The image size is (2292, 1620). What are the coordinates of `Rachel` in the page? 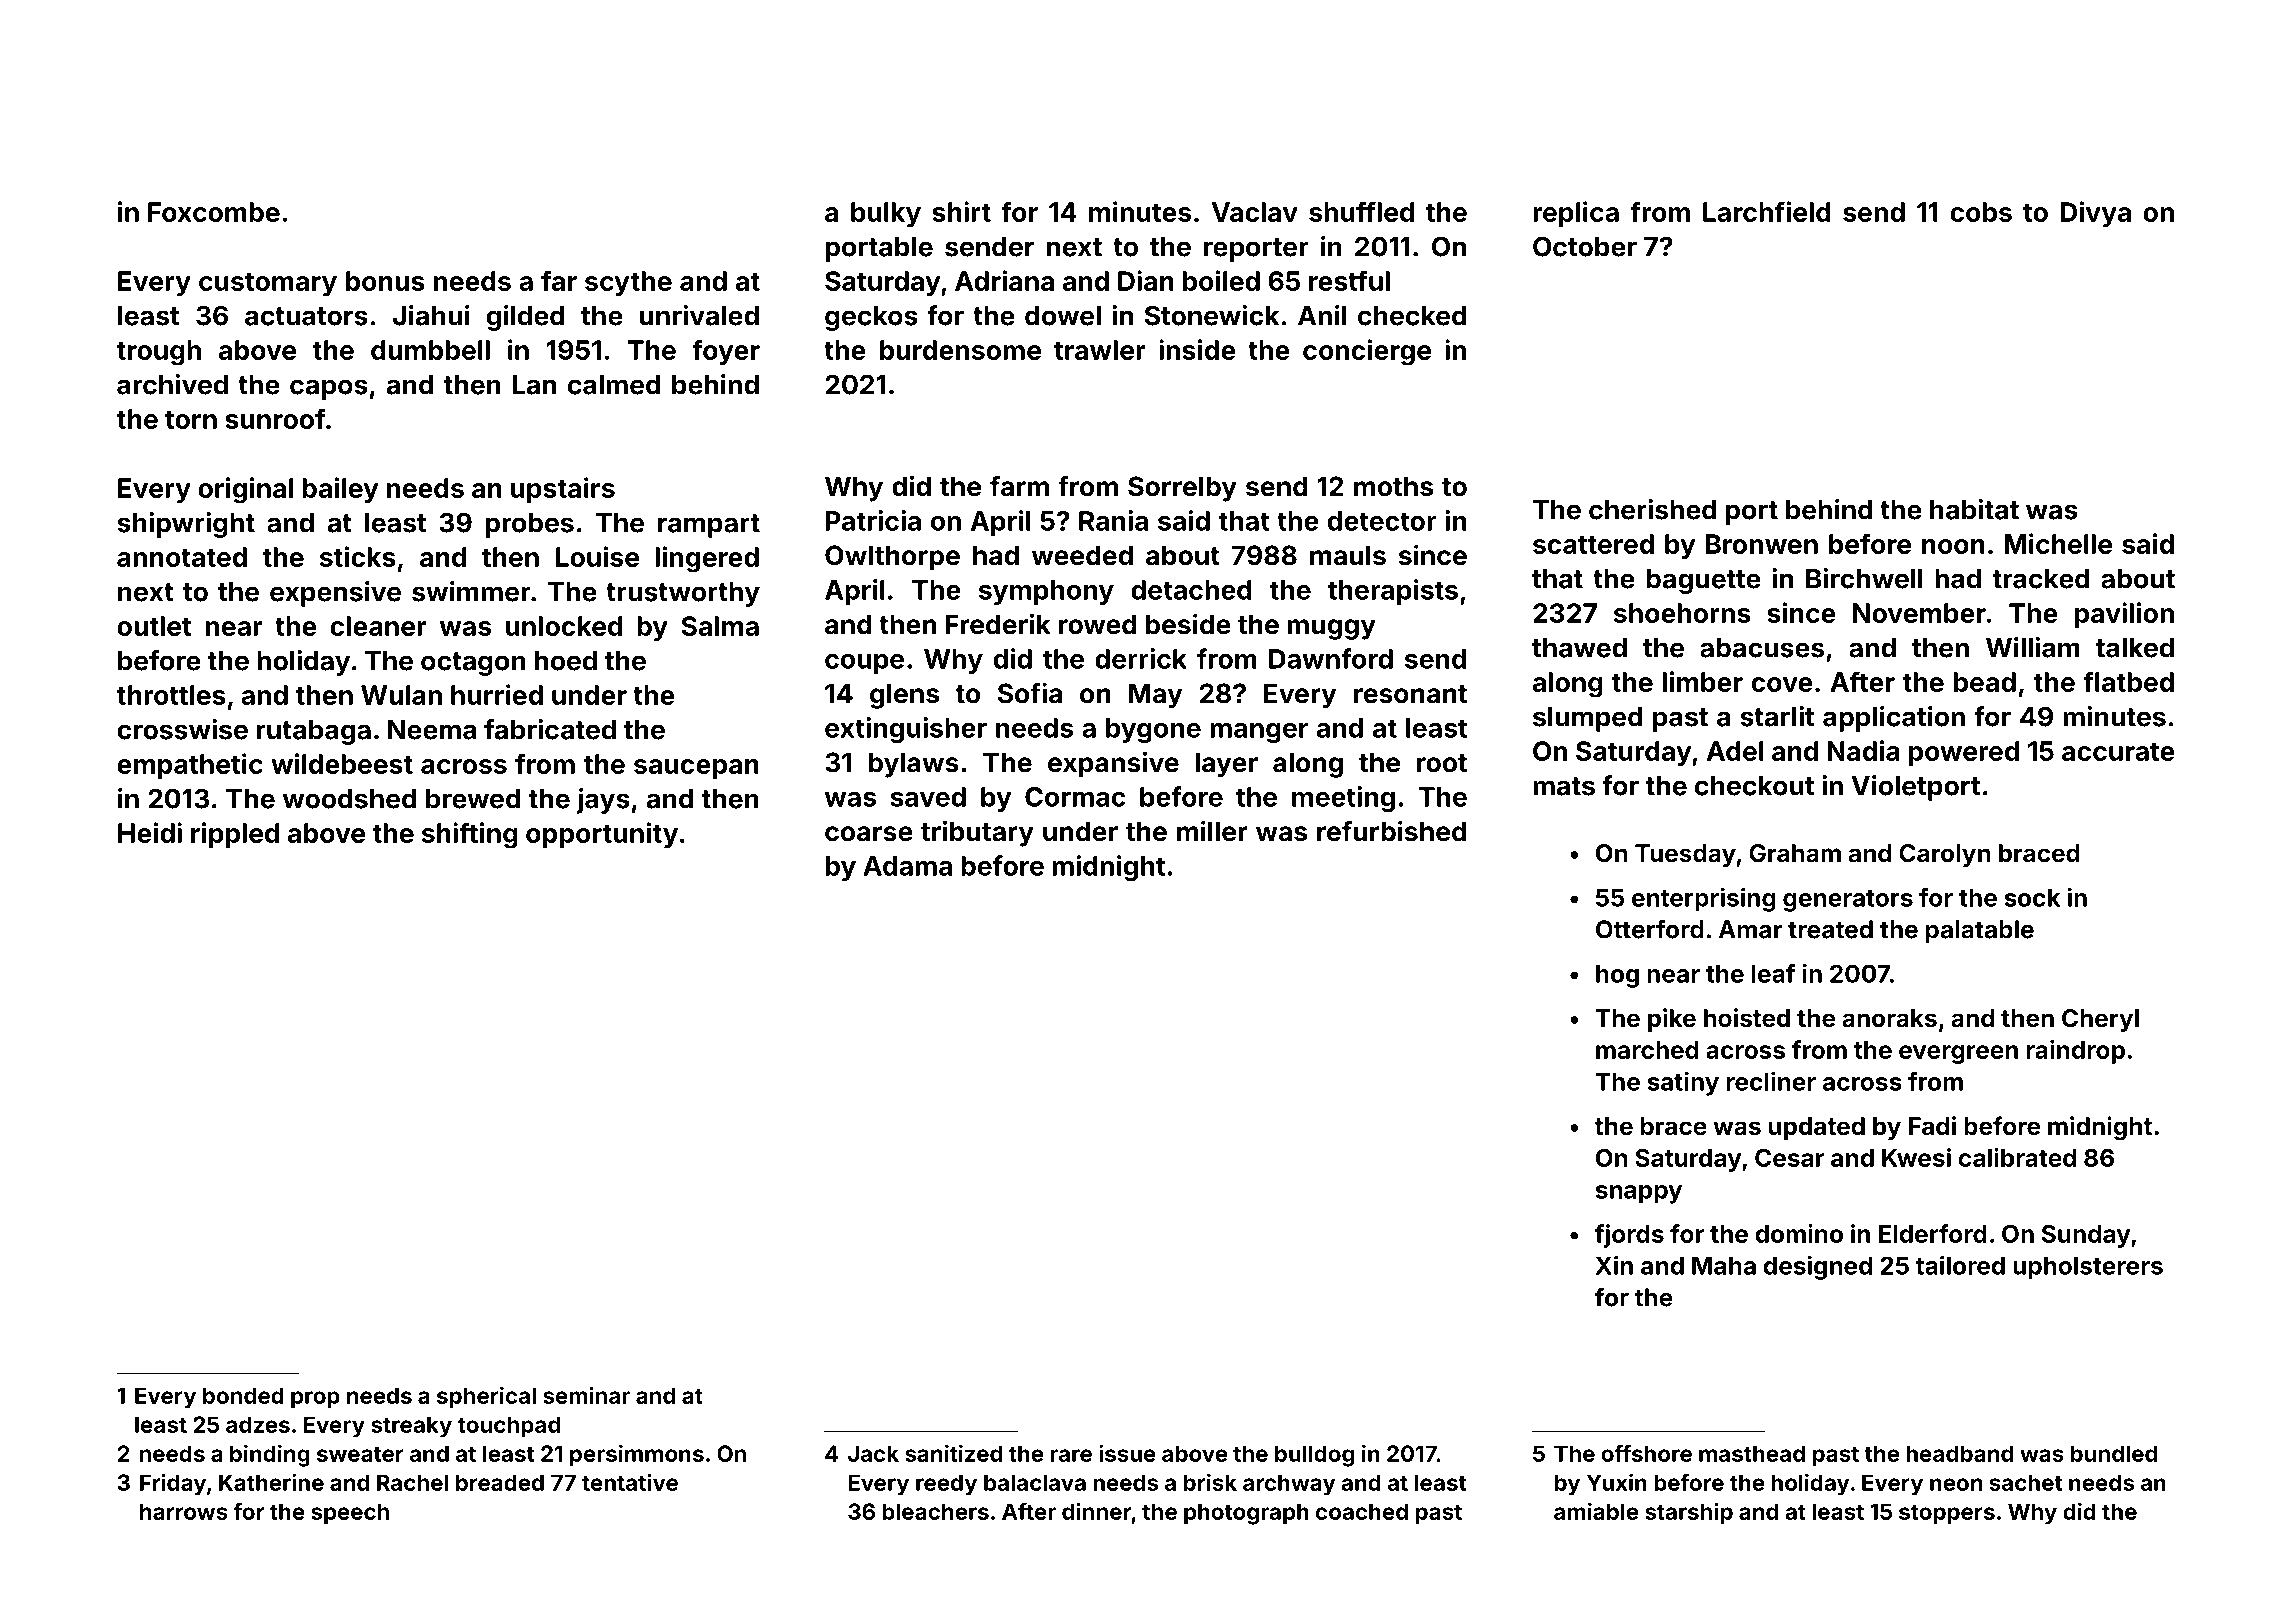 It's located at (412, 1482).
